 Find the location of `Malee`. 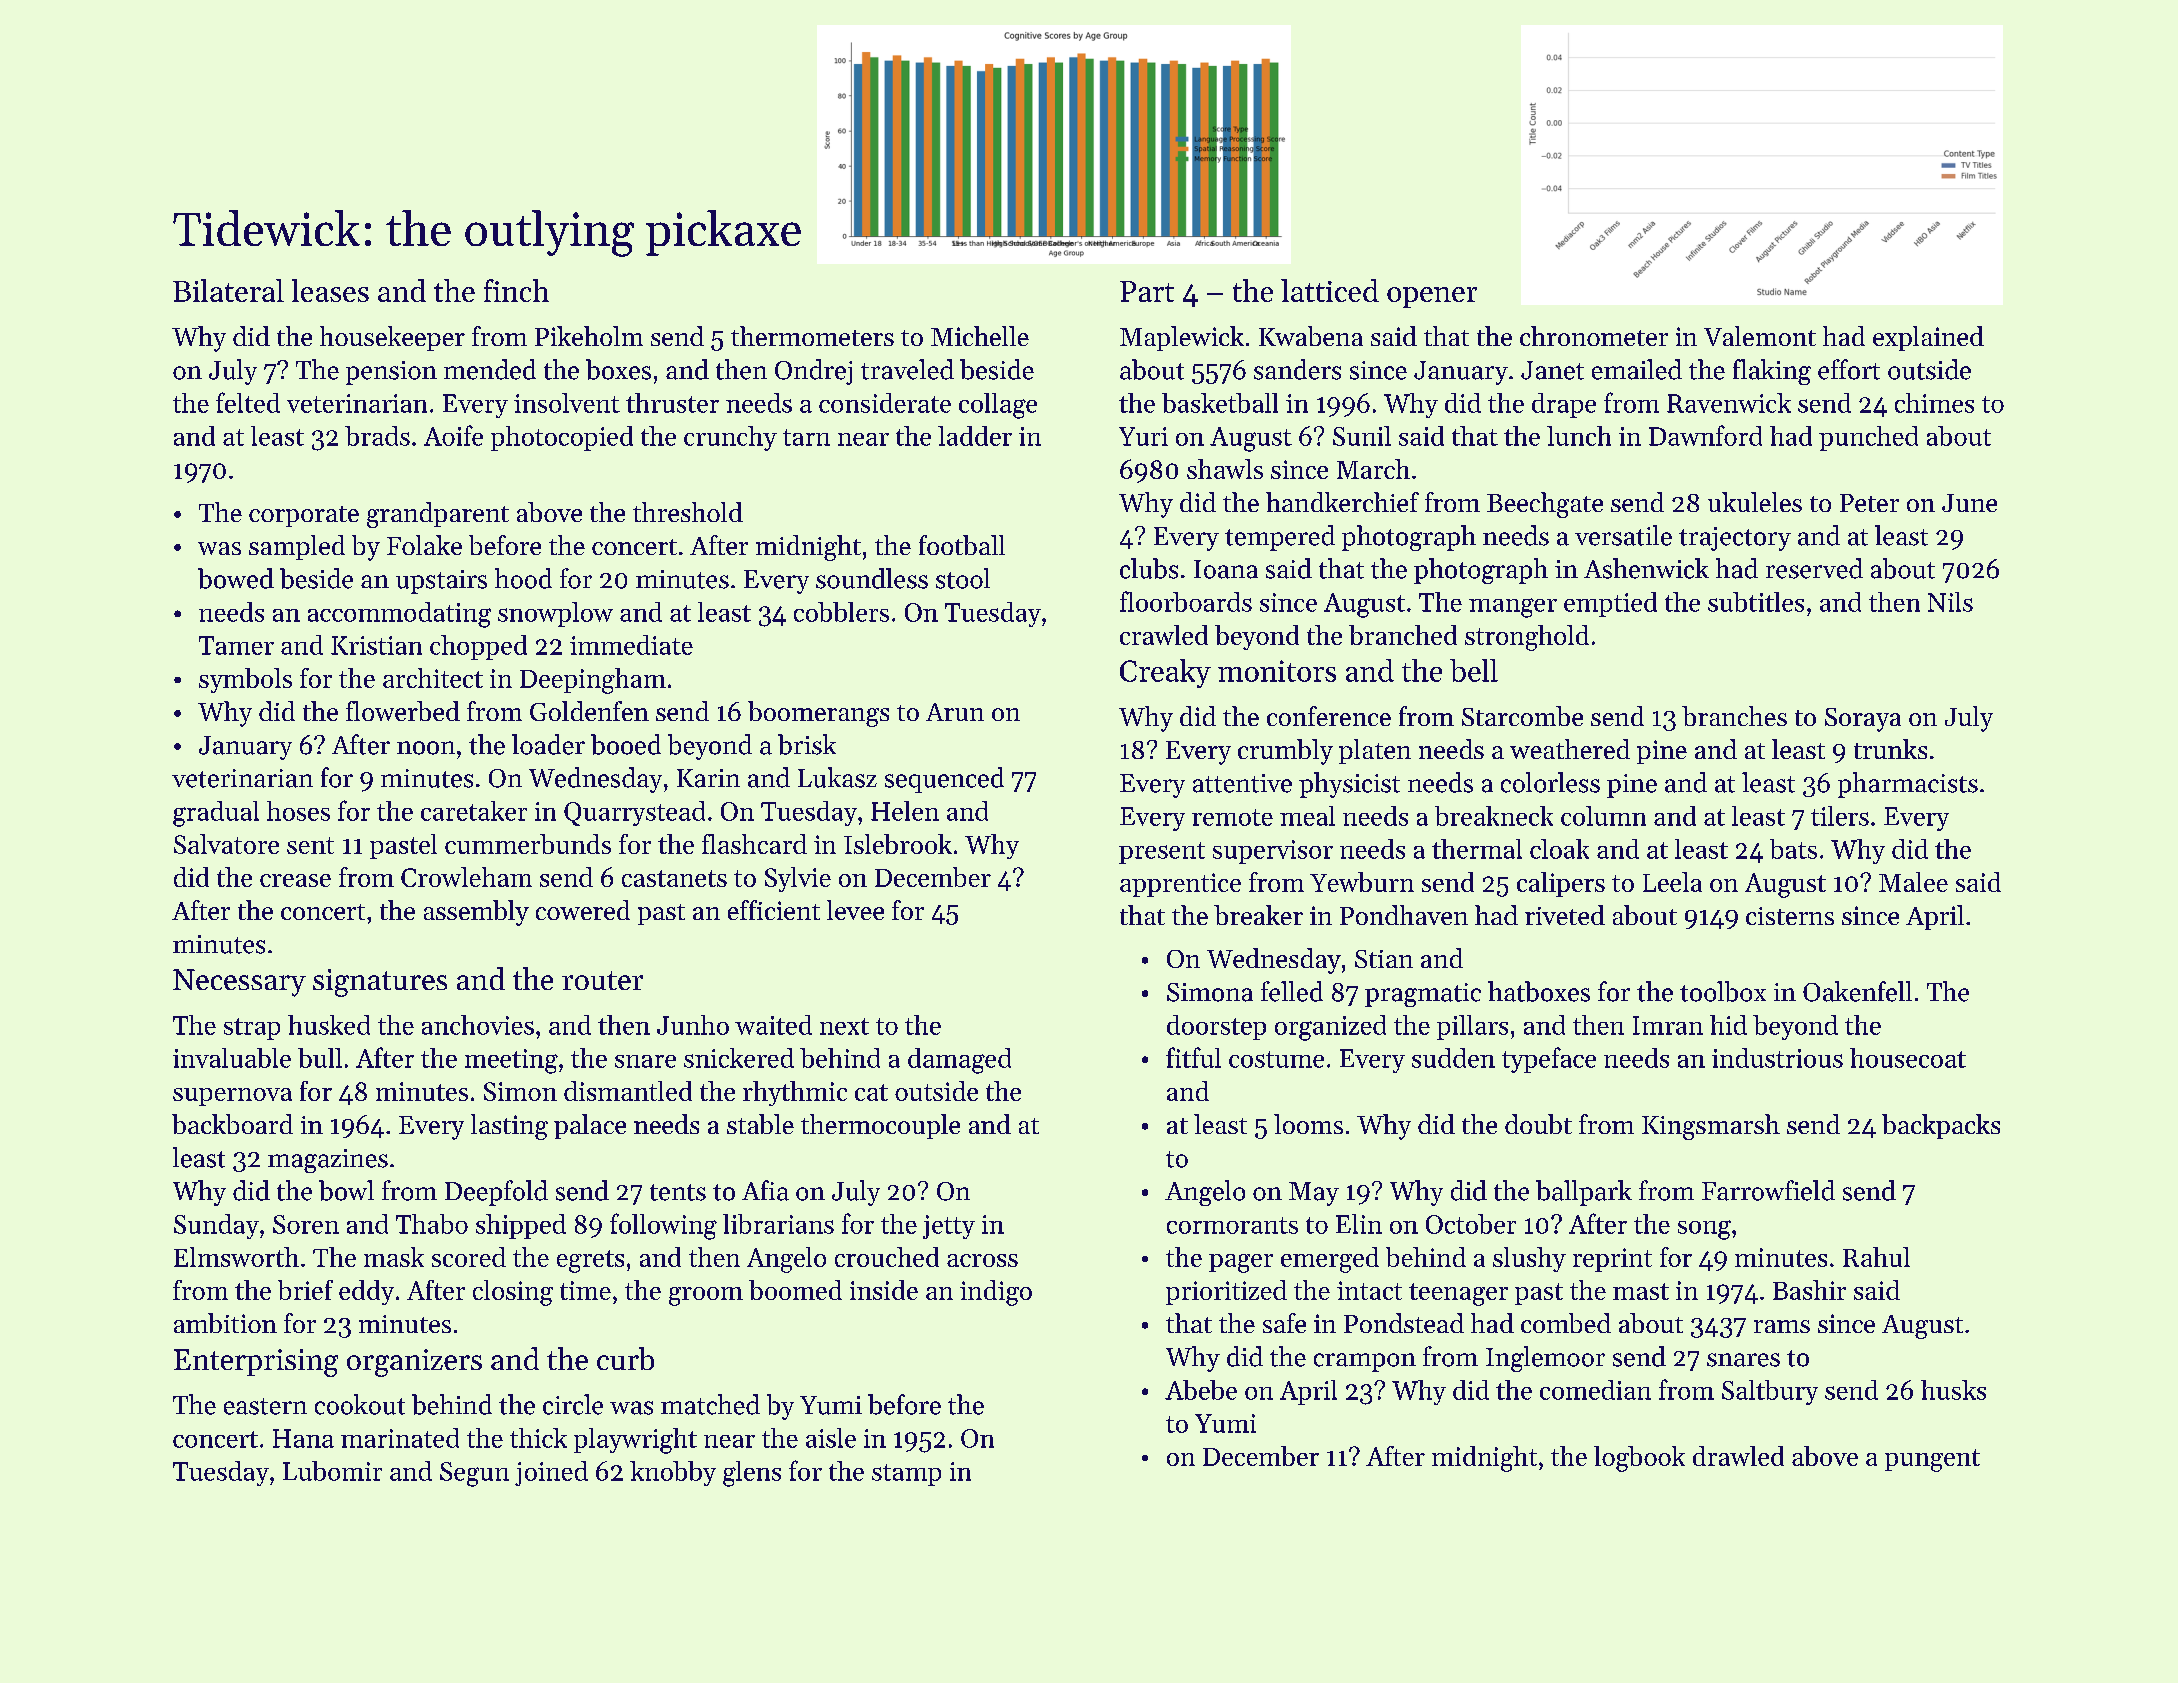

Malee is located at coordinates (1913, 882).
